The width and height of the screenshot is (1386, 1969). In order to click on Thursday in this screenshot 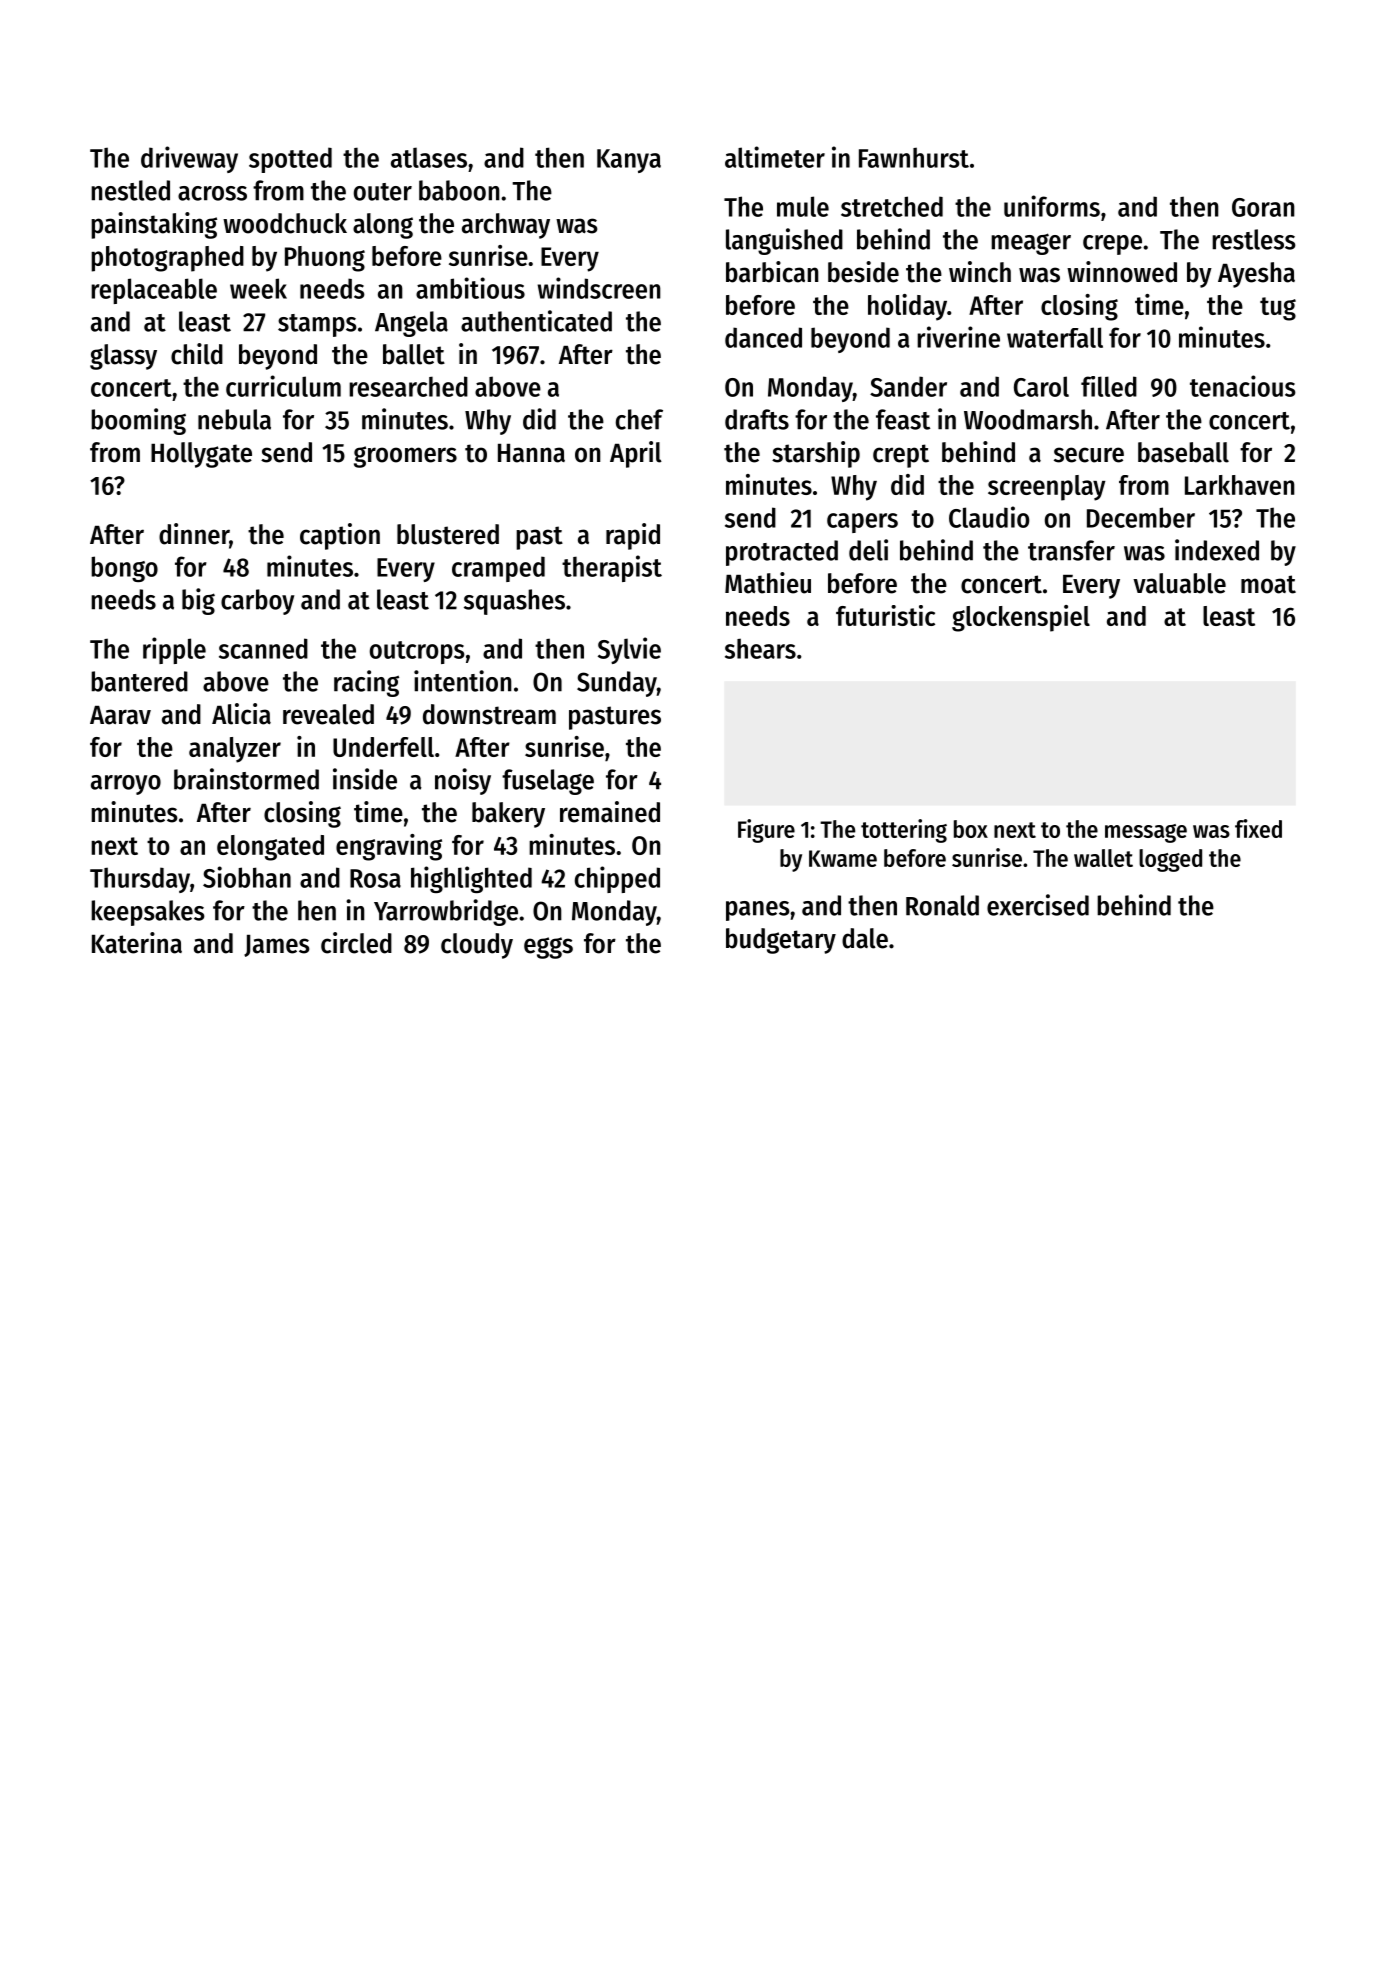, I will do `click(140, 880)`.
